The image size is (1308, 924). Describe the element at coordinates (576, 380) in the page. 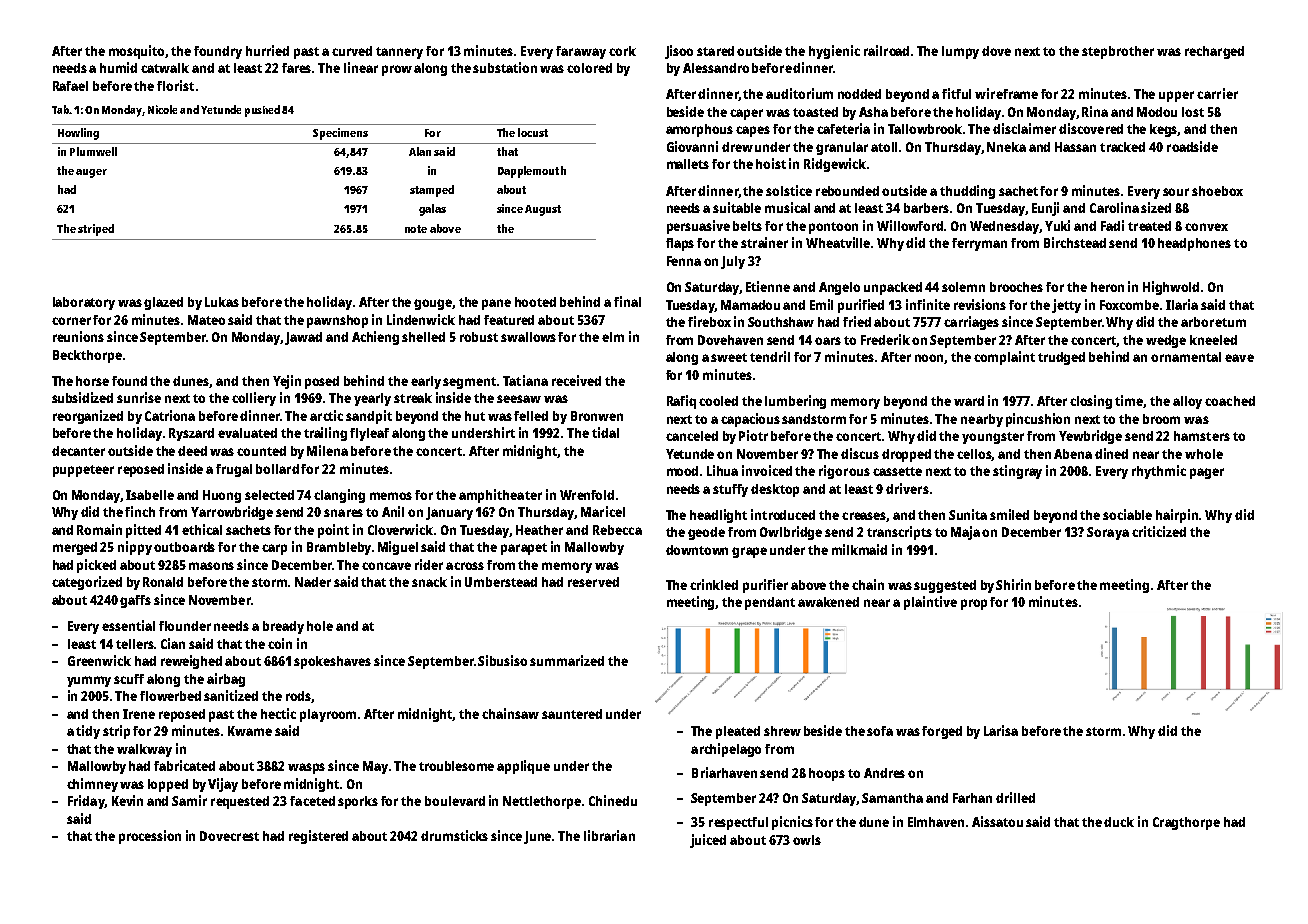

I see `received` at that location.
